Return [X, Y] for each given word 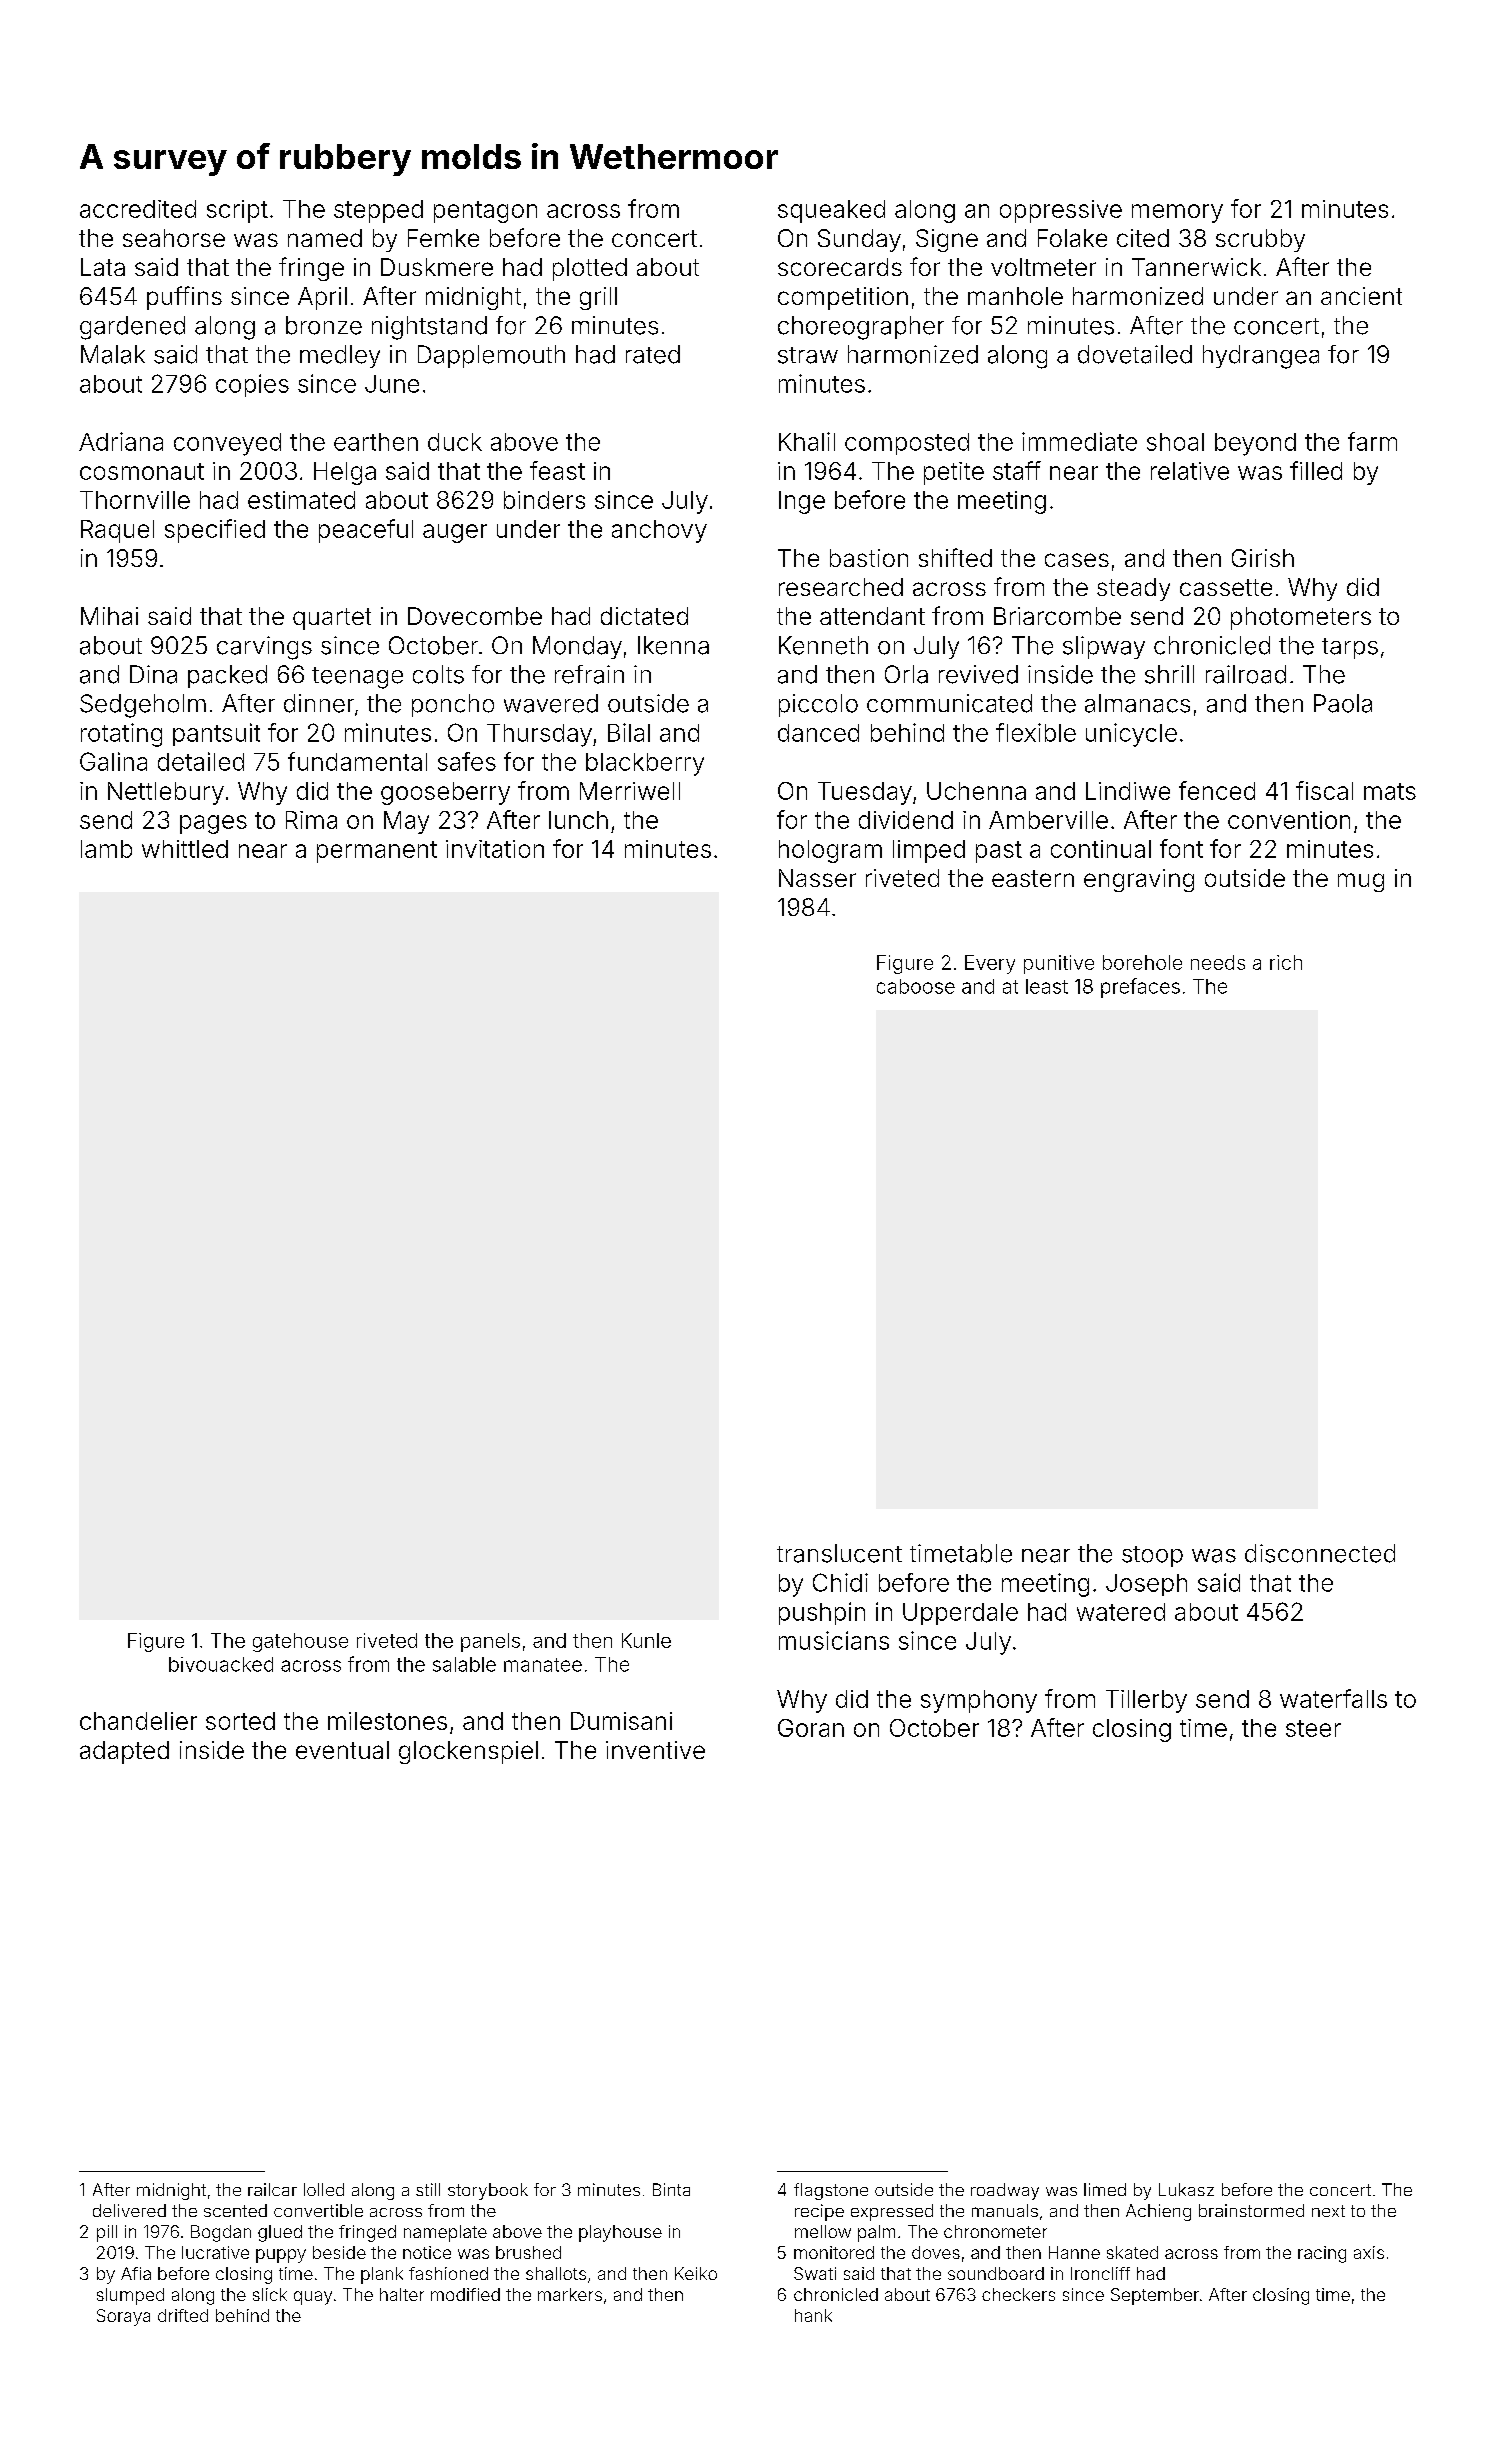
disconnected [1320, 1553]
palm [876, 2233]
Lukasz [1186, 2189]
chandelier [138, 1721]
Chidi [840, 1582]
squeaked [831, 211]
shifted [955, 557]
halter [402, 2294]
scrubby [1260, 240]
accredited [138, 209]
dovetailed [1135, 354]
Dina [153, 674]
